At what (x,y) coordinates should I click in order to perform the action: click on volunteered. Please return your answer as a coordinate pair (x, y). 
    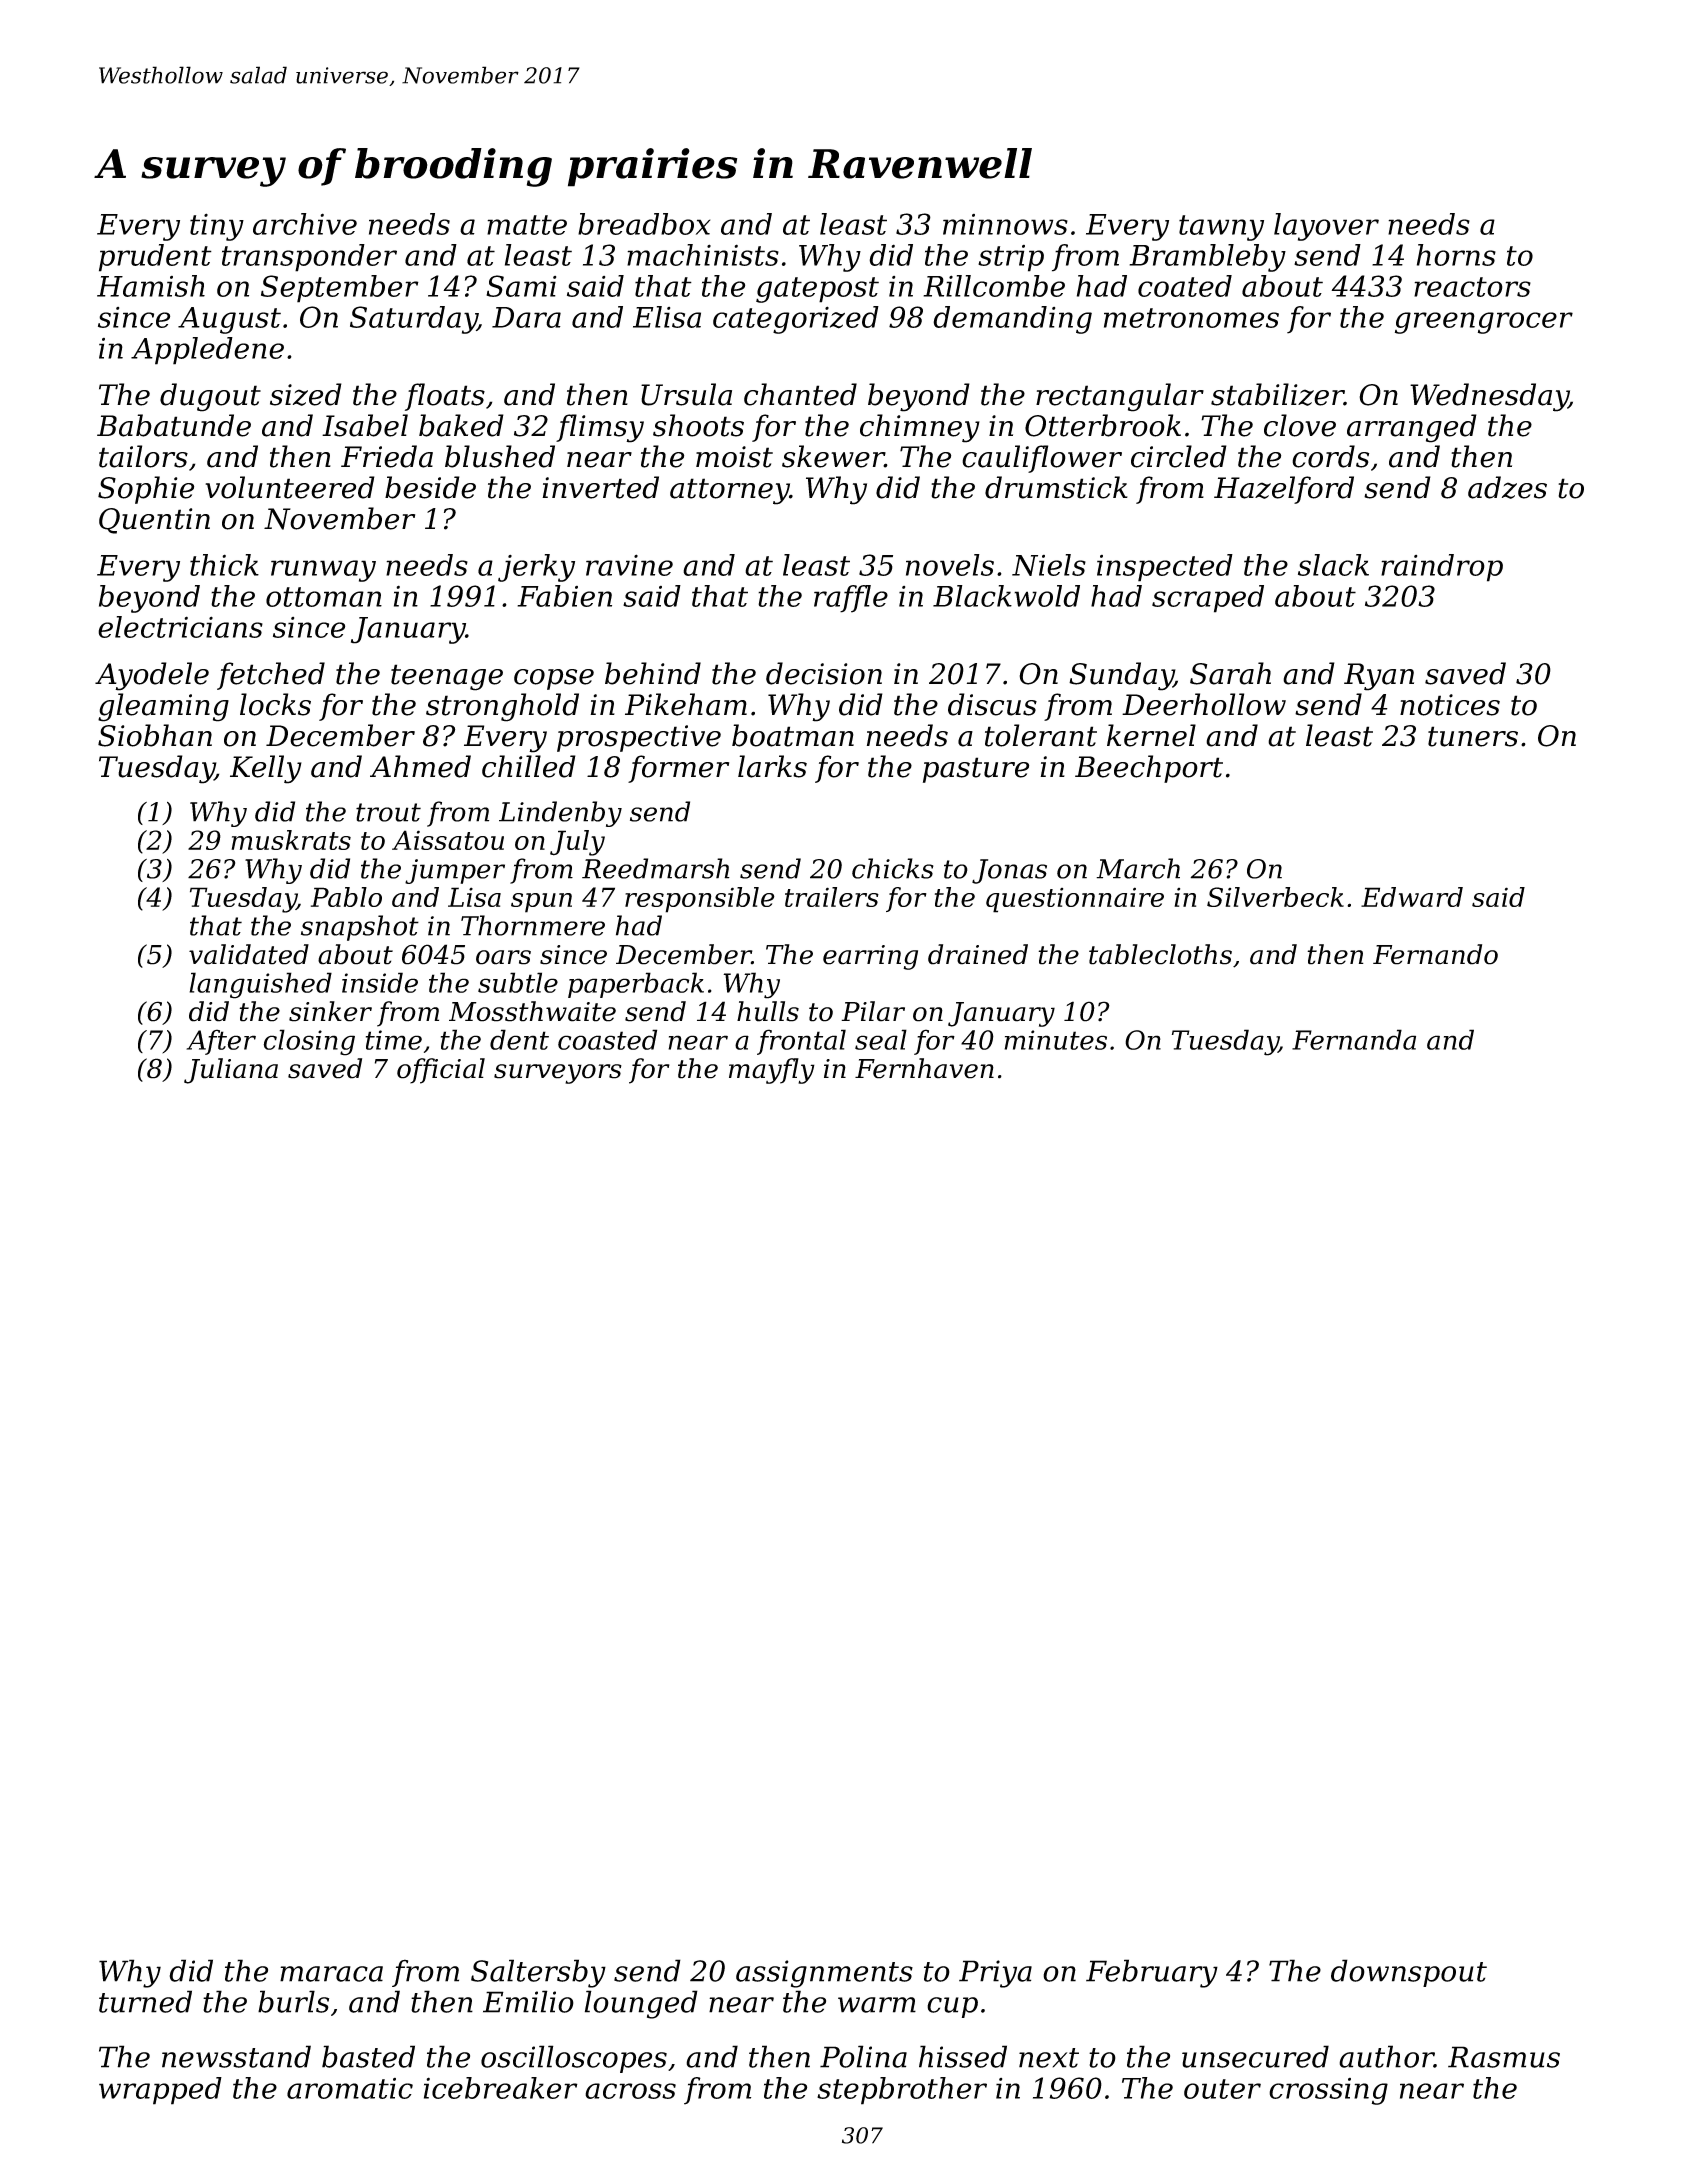
    Looking at the image, I should click on (290, 487).
